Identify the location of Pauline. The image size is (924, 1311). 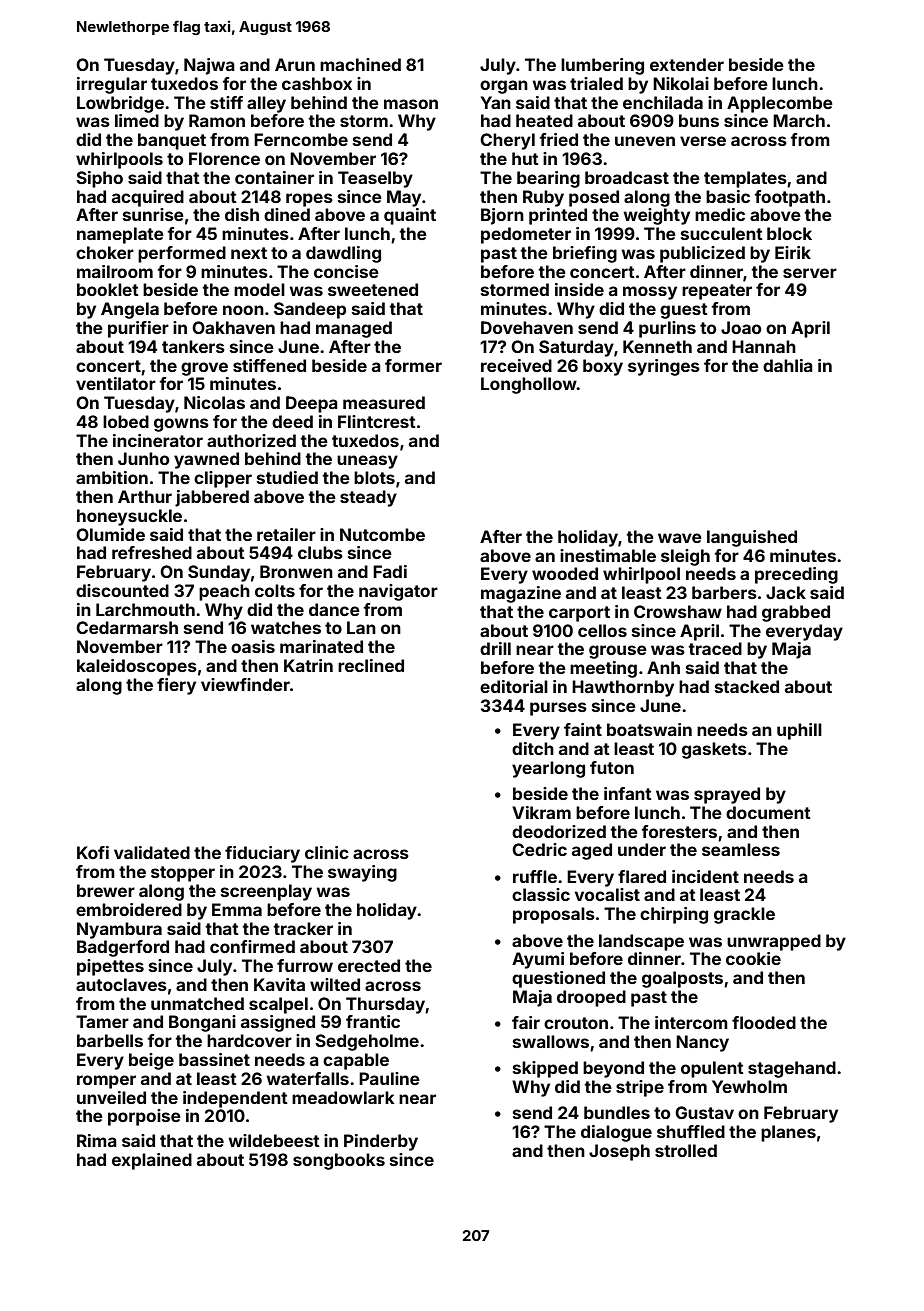
(389, 1078).
